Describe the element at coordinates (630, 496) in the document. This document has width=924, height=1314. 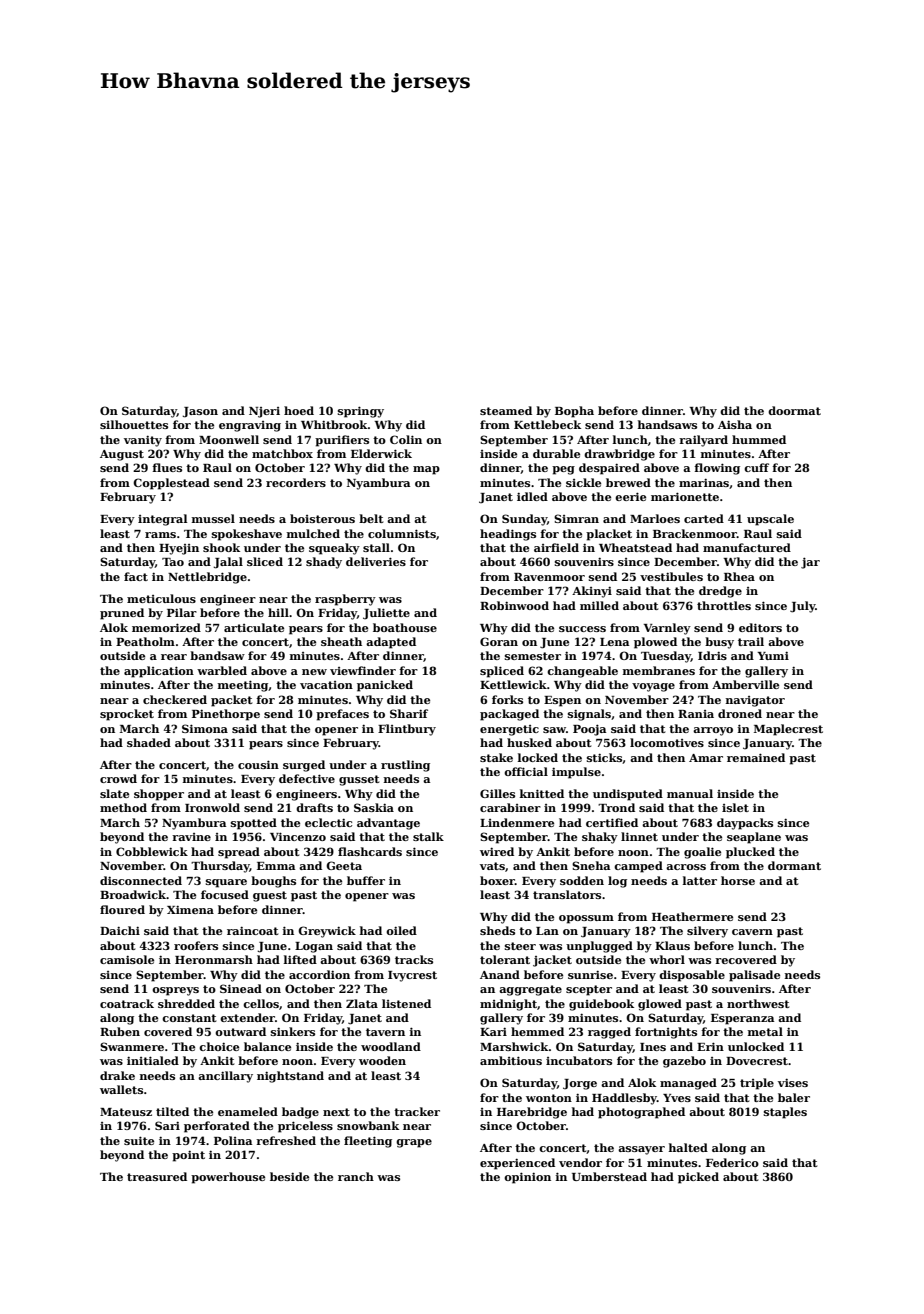
I see `eerie` at that location.
